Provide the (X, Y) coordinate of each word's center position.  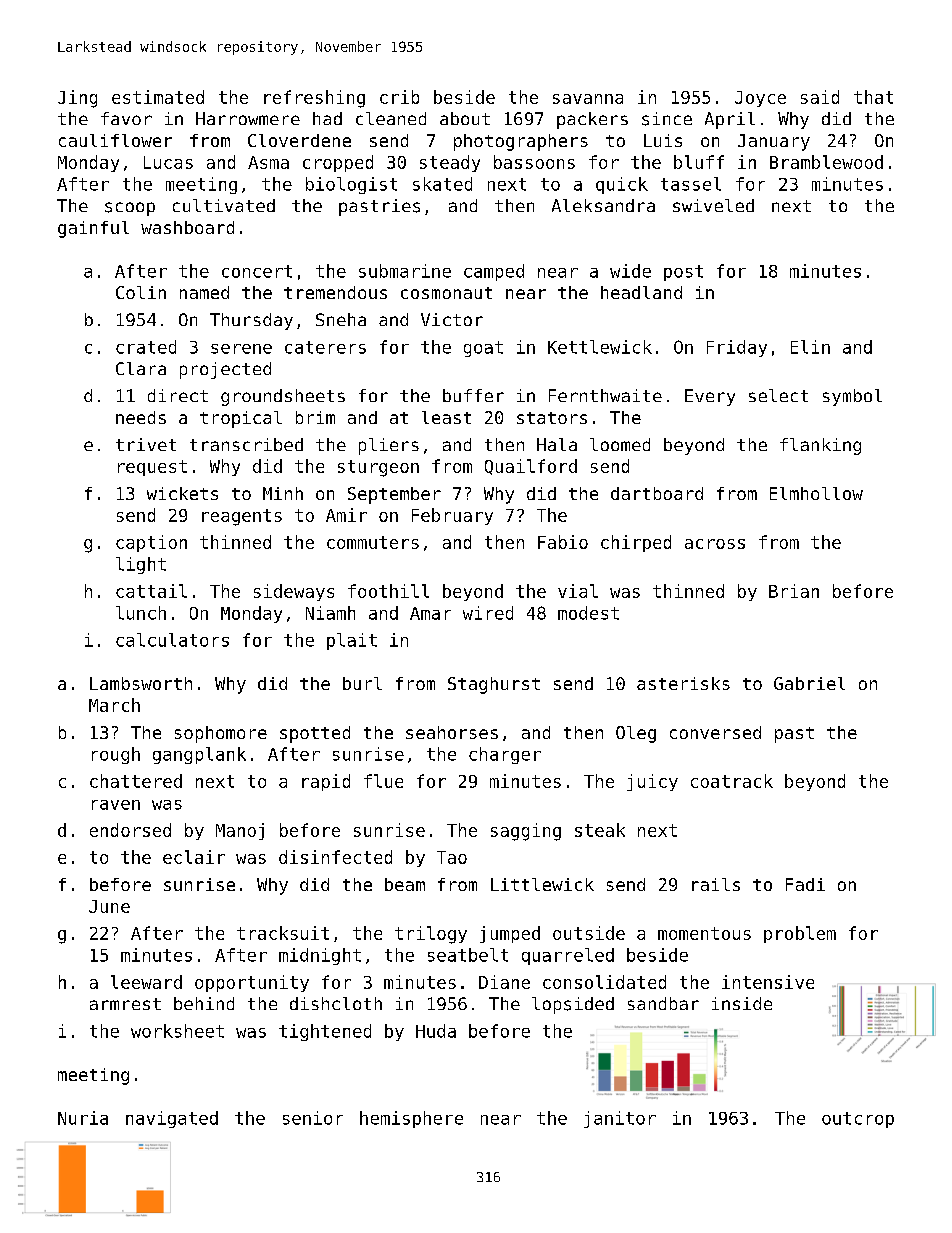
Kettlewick (600, 347)
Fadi (805, 884)
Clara (141, 368)
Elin (810, 347)
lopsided (573, 1005)
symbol (852, 397)
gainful (93, 229)
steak (600, 830)
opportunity (252, 983)
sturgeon (378, 468)
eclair (194, 857)
